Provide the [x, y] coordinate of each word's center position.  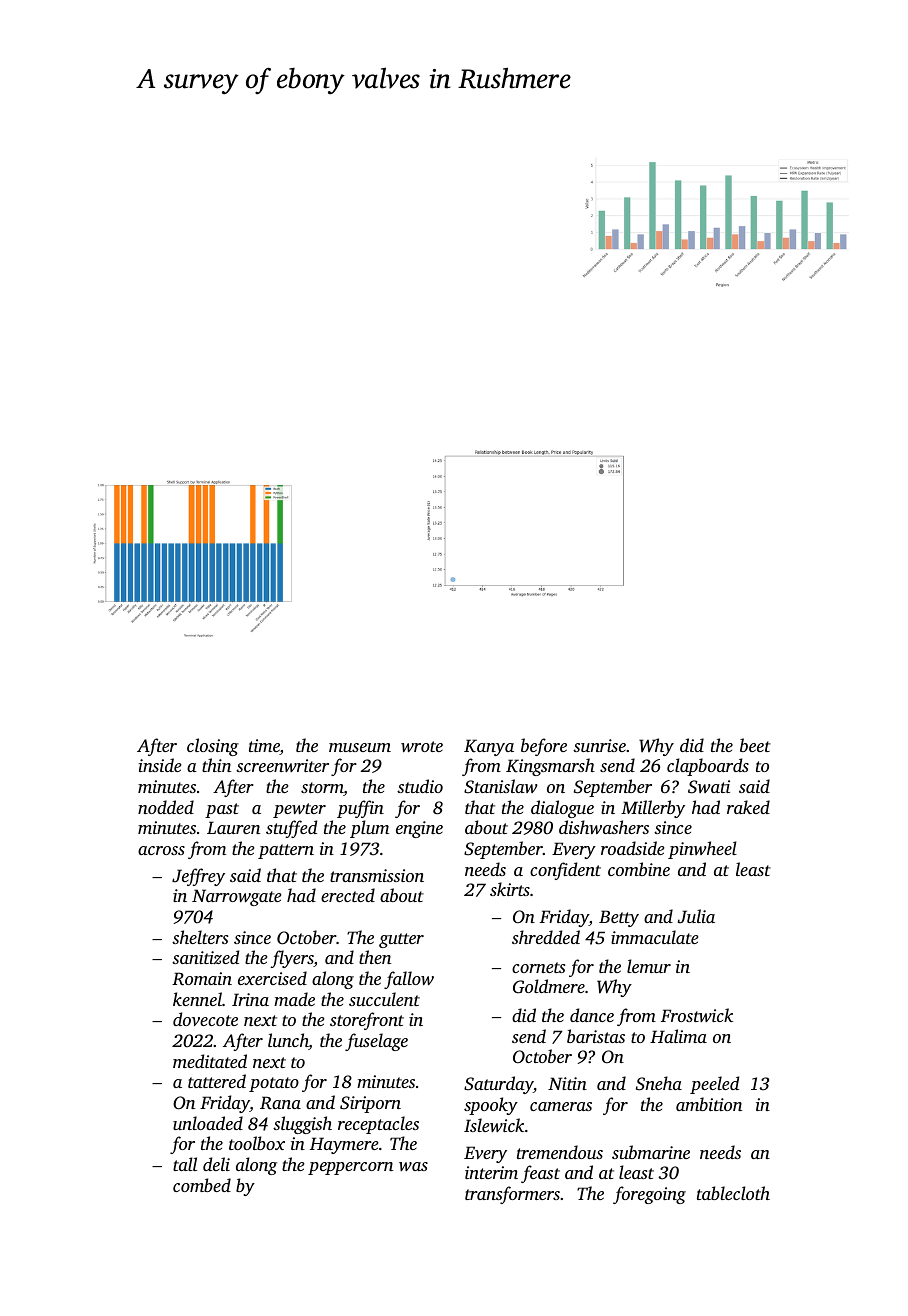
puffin [360, 809]
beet [755, 745]
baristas [596, 1036]
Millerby [653, 809]
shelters [200, 937]
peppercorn [350, 1168]
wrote [422, 746]
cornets [538, 967]
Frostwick [697, 1015]
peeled [714, 1085]
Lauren [233, 827]
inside [160, 765]
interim [491, 1172]
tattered [217, 1081]
